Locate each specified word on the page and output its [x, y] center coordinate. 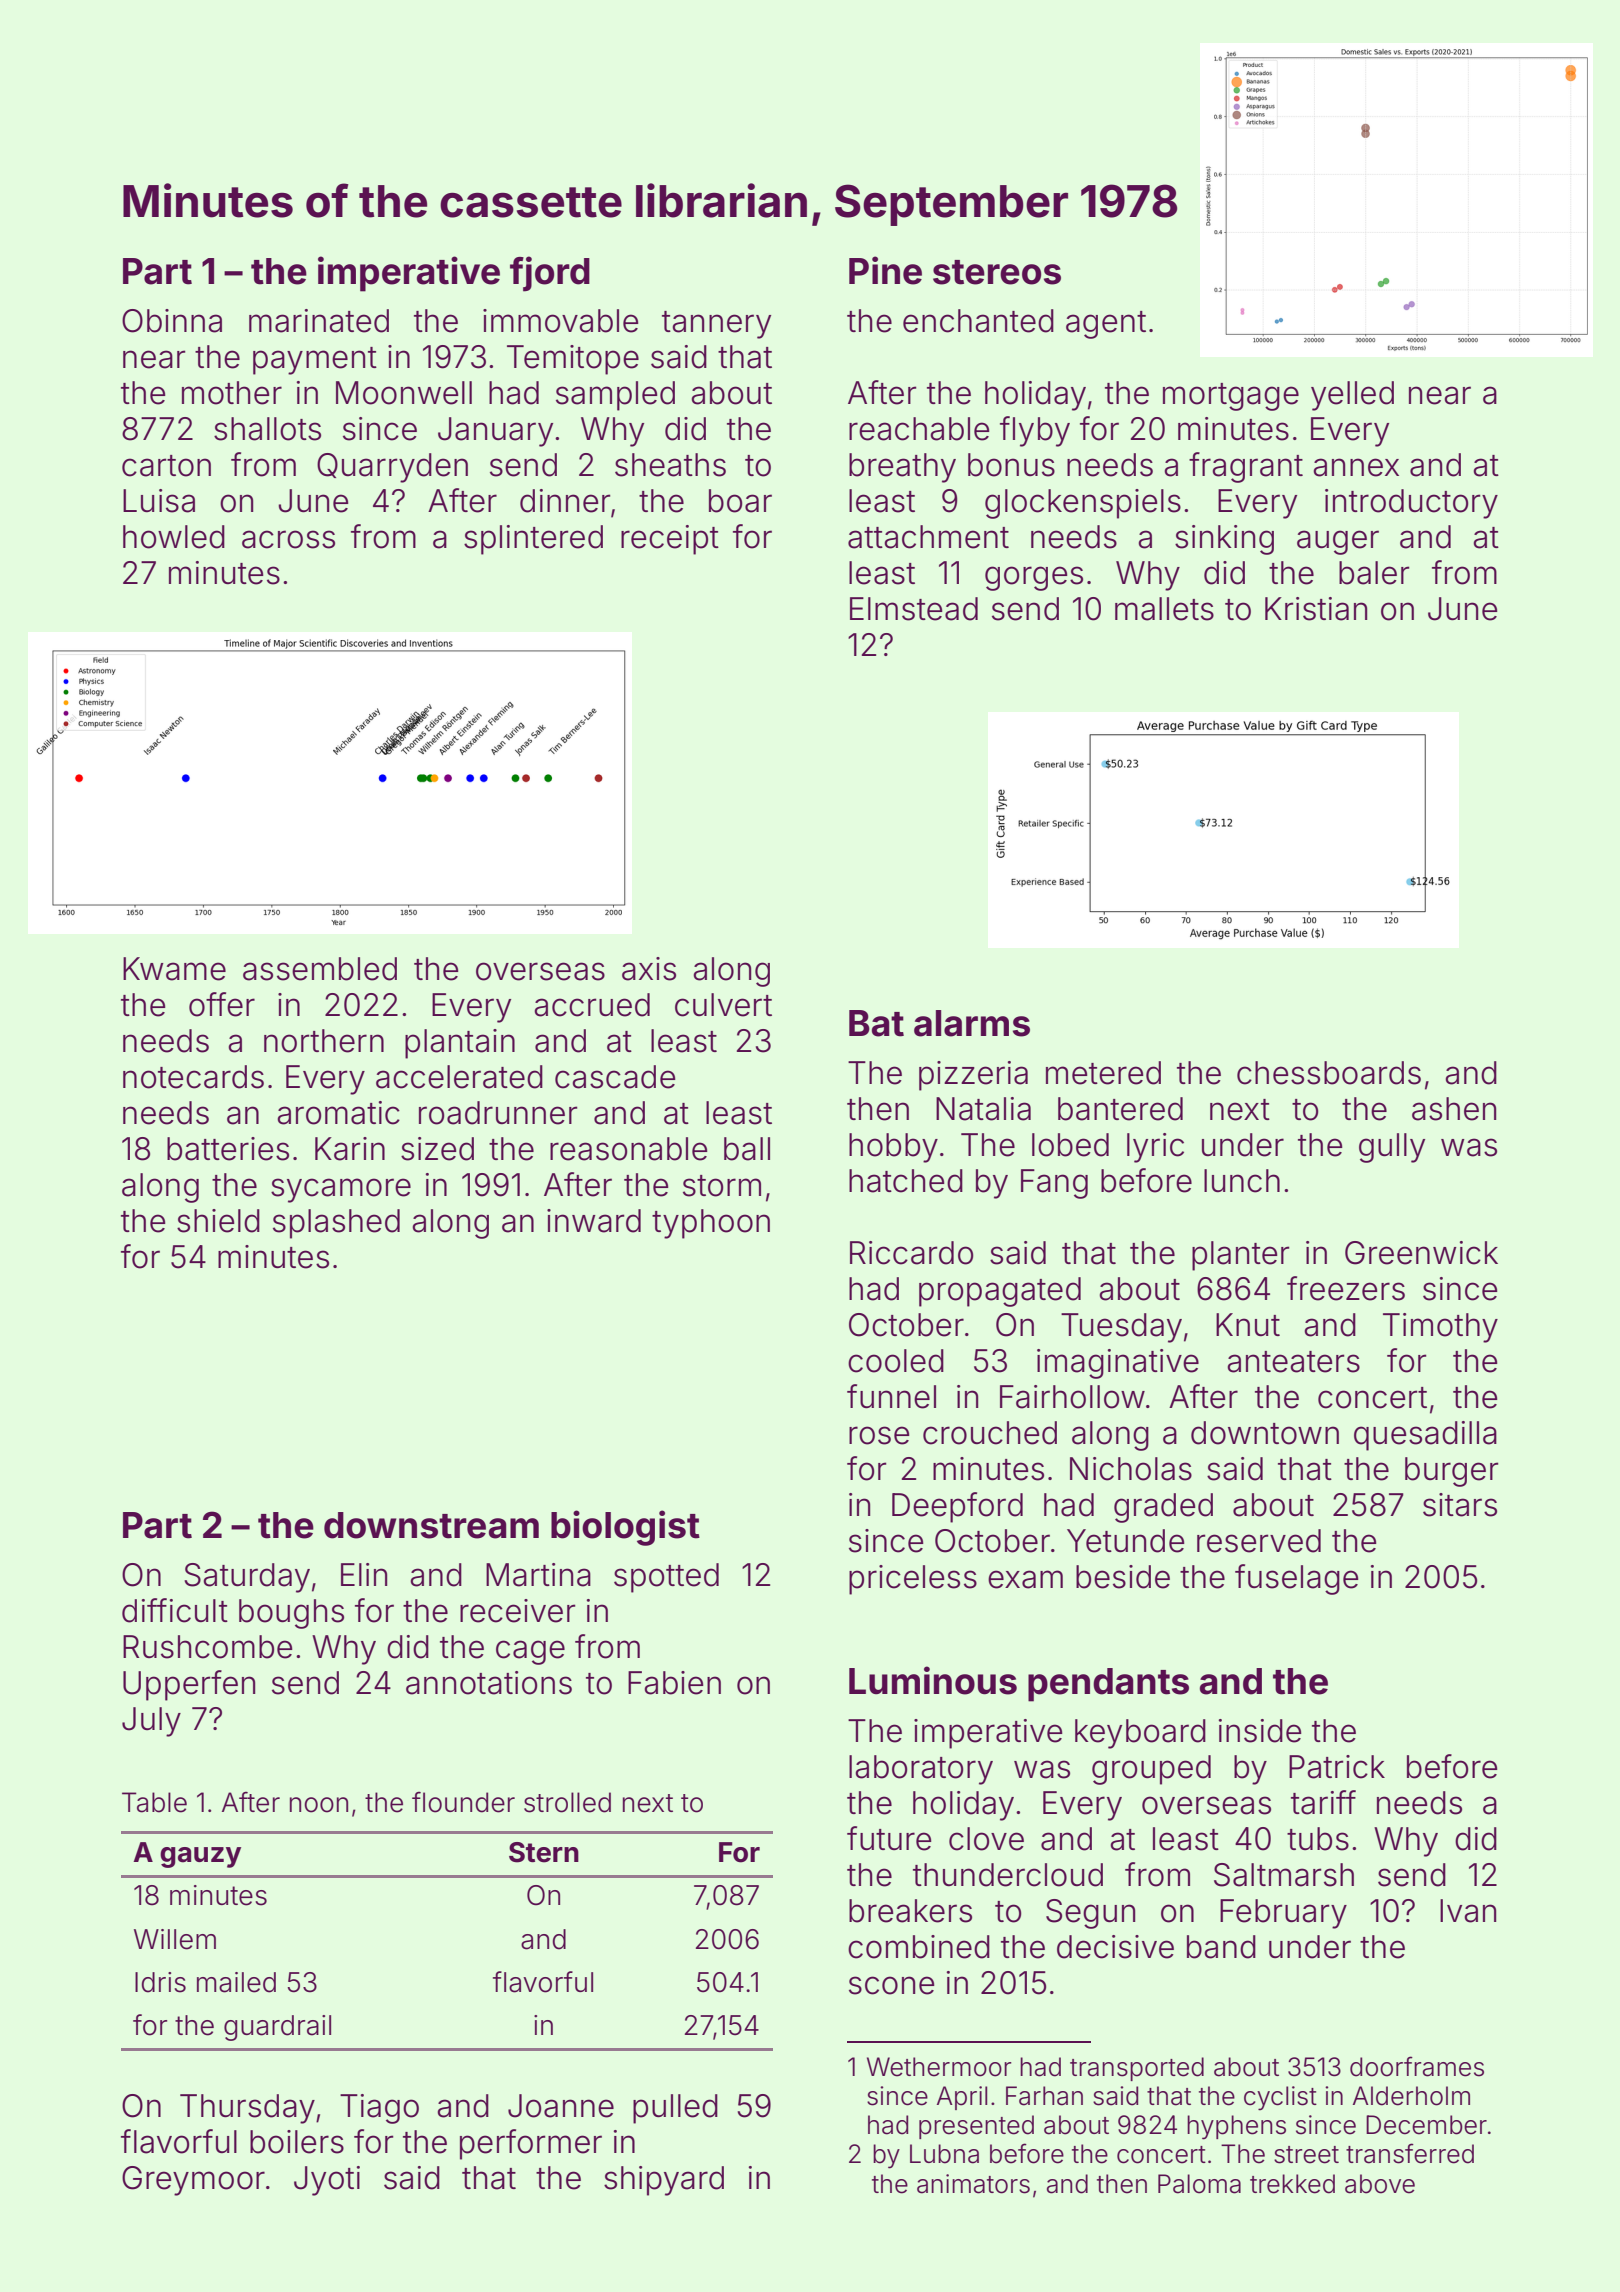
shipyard [664, 2181]
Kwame [174, 969]
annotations [489, 1683]
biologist [625, 1528]
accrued [592, 1005]
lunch [1242, 1181]
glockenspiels [1083, 504]
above [1380, 2184]
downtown [1265, 1433]
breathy [902, 468]
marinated [319, 321]
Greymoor [193, 2181]
